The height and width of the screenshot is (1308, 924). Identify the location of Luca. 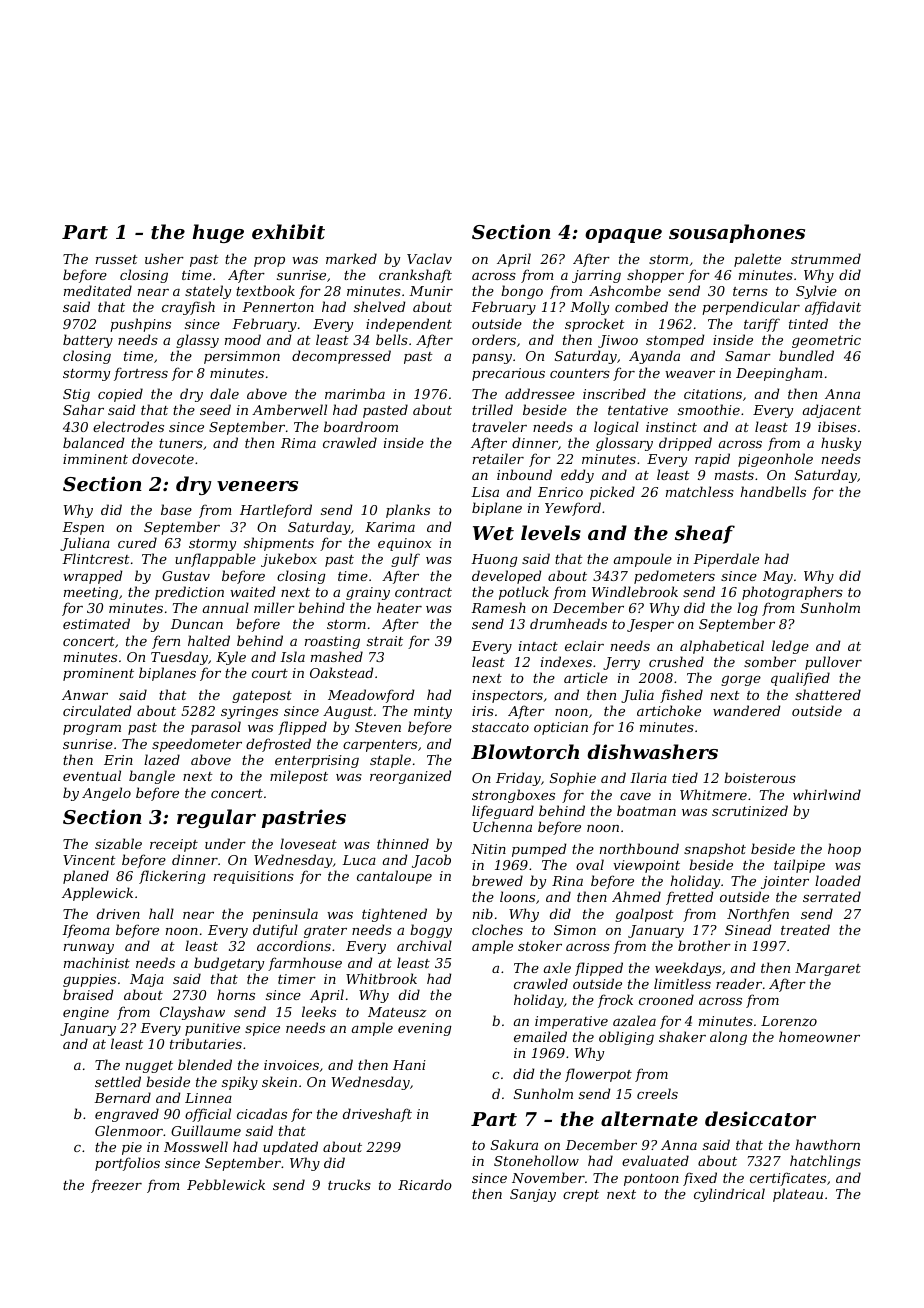
(359, 860).
